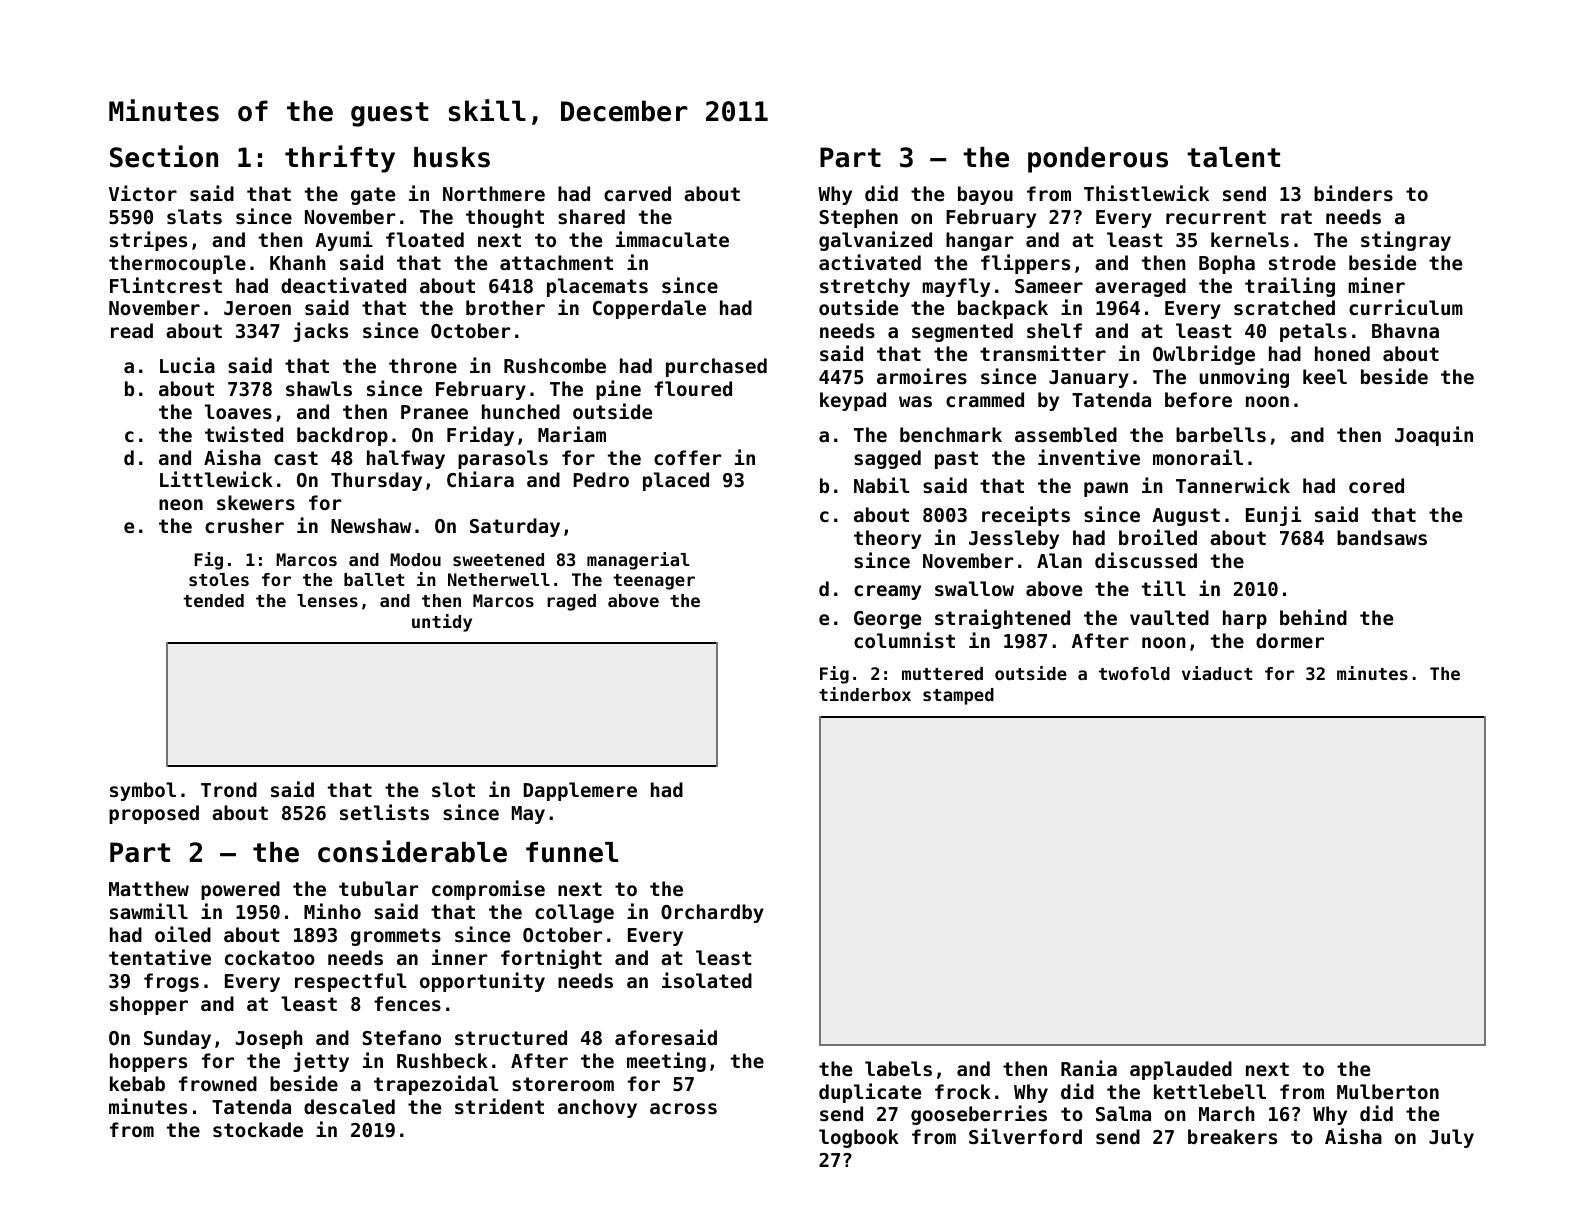 The height and width of the document is (1231, 1594). Describe the element at coordinates (683, 1109) in the document. I see `across` at that location.
